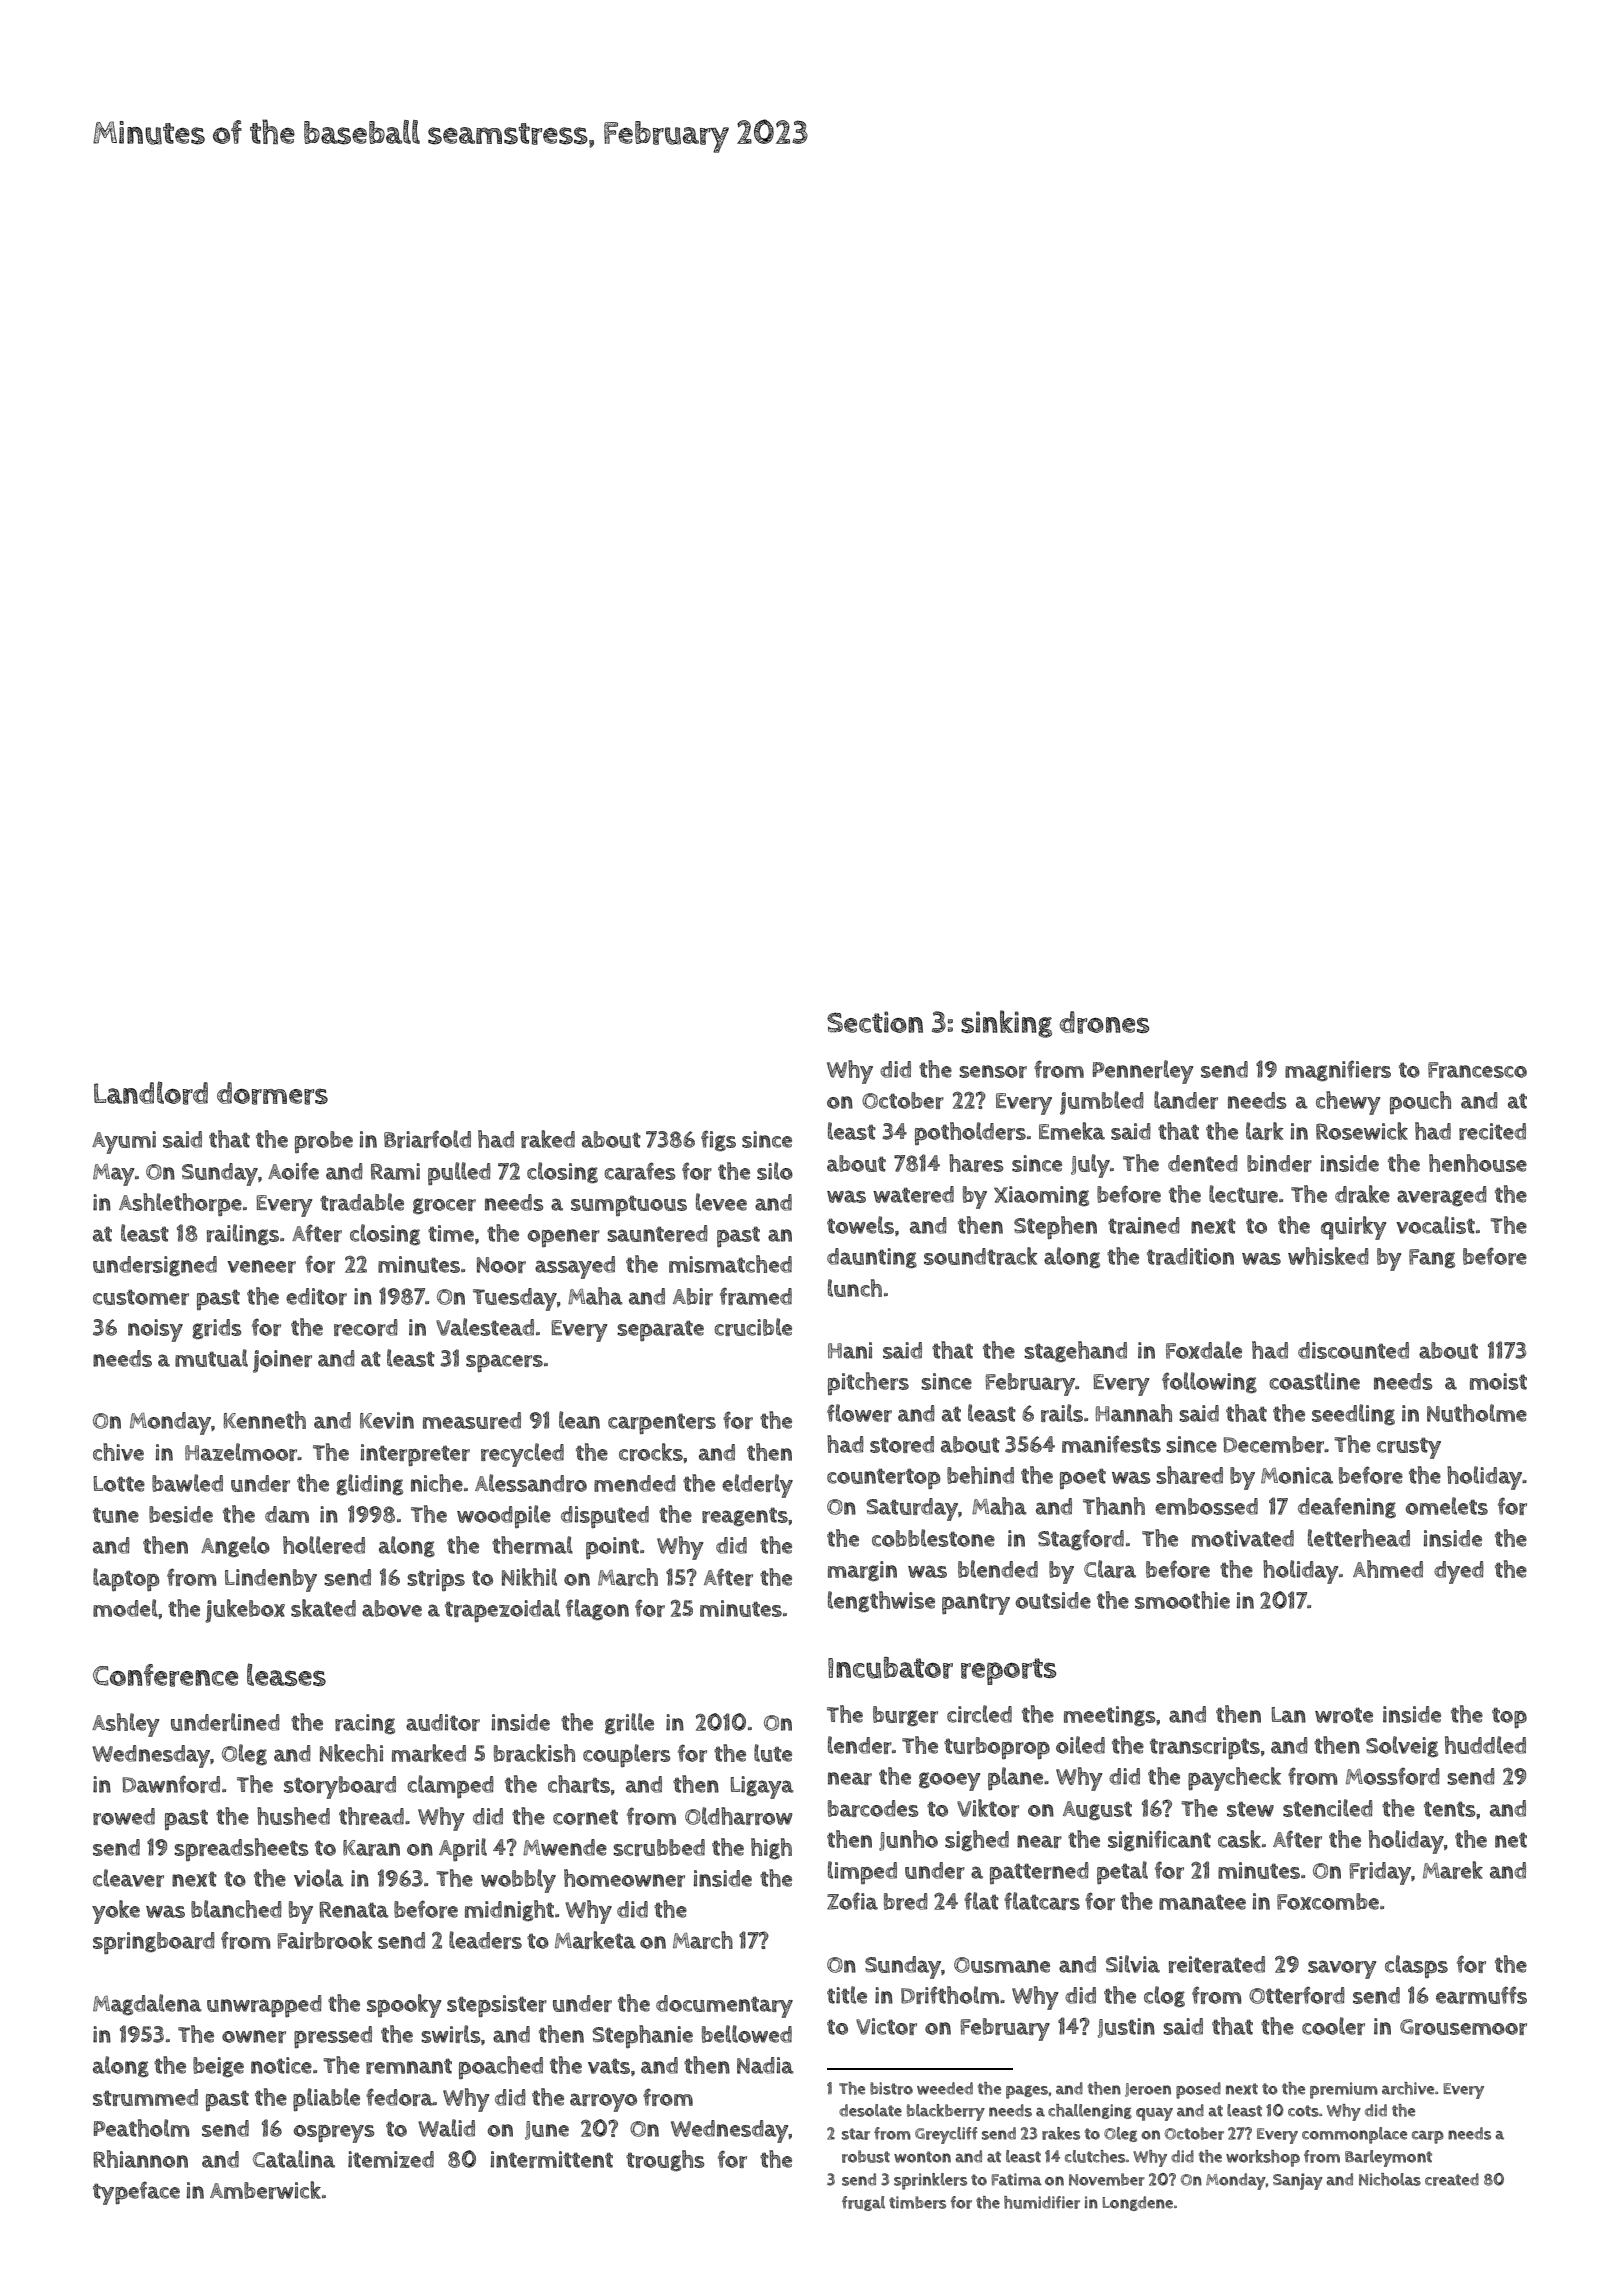 Image resolution: width=1620 pixels, height=2292 pixels. What do you see at coordinates (757, 1486) in the screenshot?
I see `elderly` at bounding box center [757, 1486].
